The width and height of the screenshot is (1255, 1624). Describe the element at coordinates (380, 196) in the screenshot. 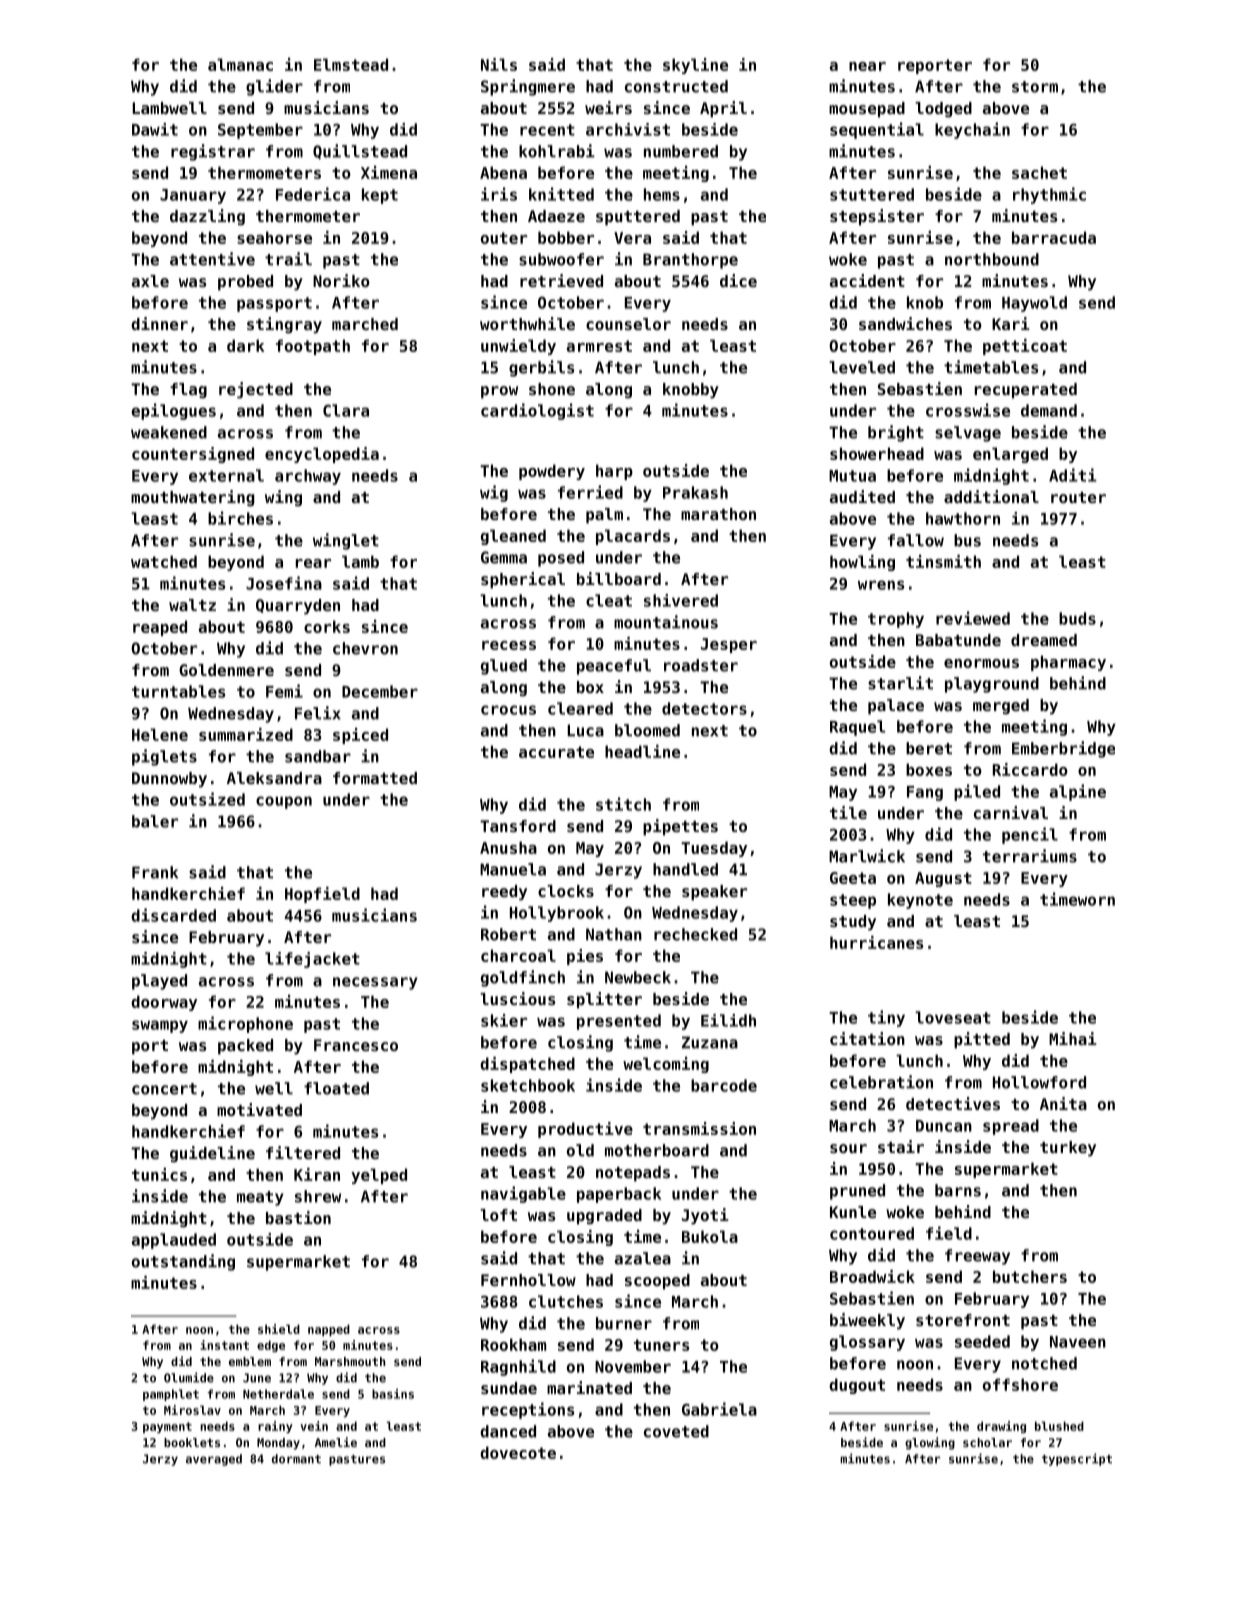

I see `kept` at that location.
